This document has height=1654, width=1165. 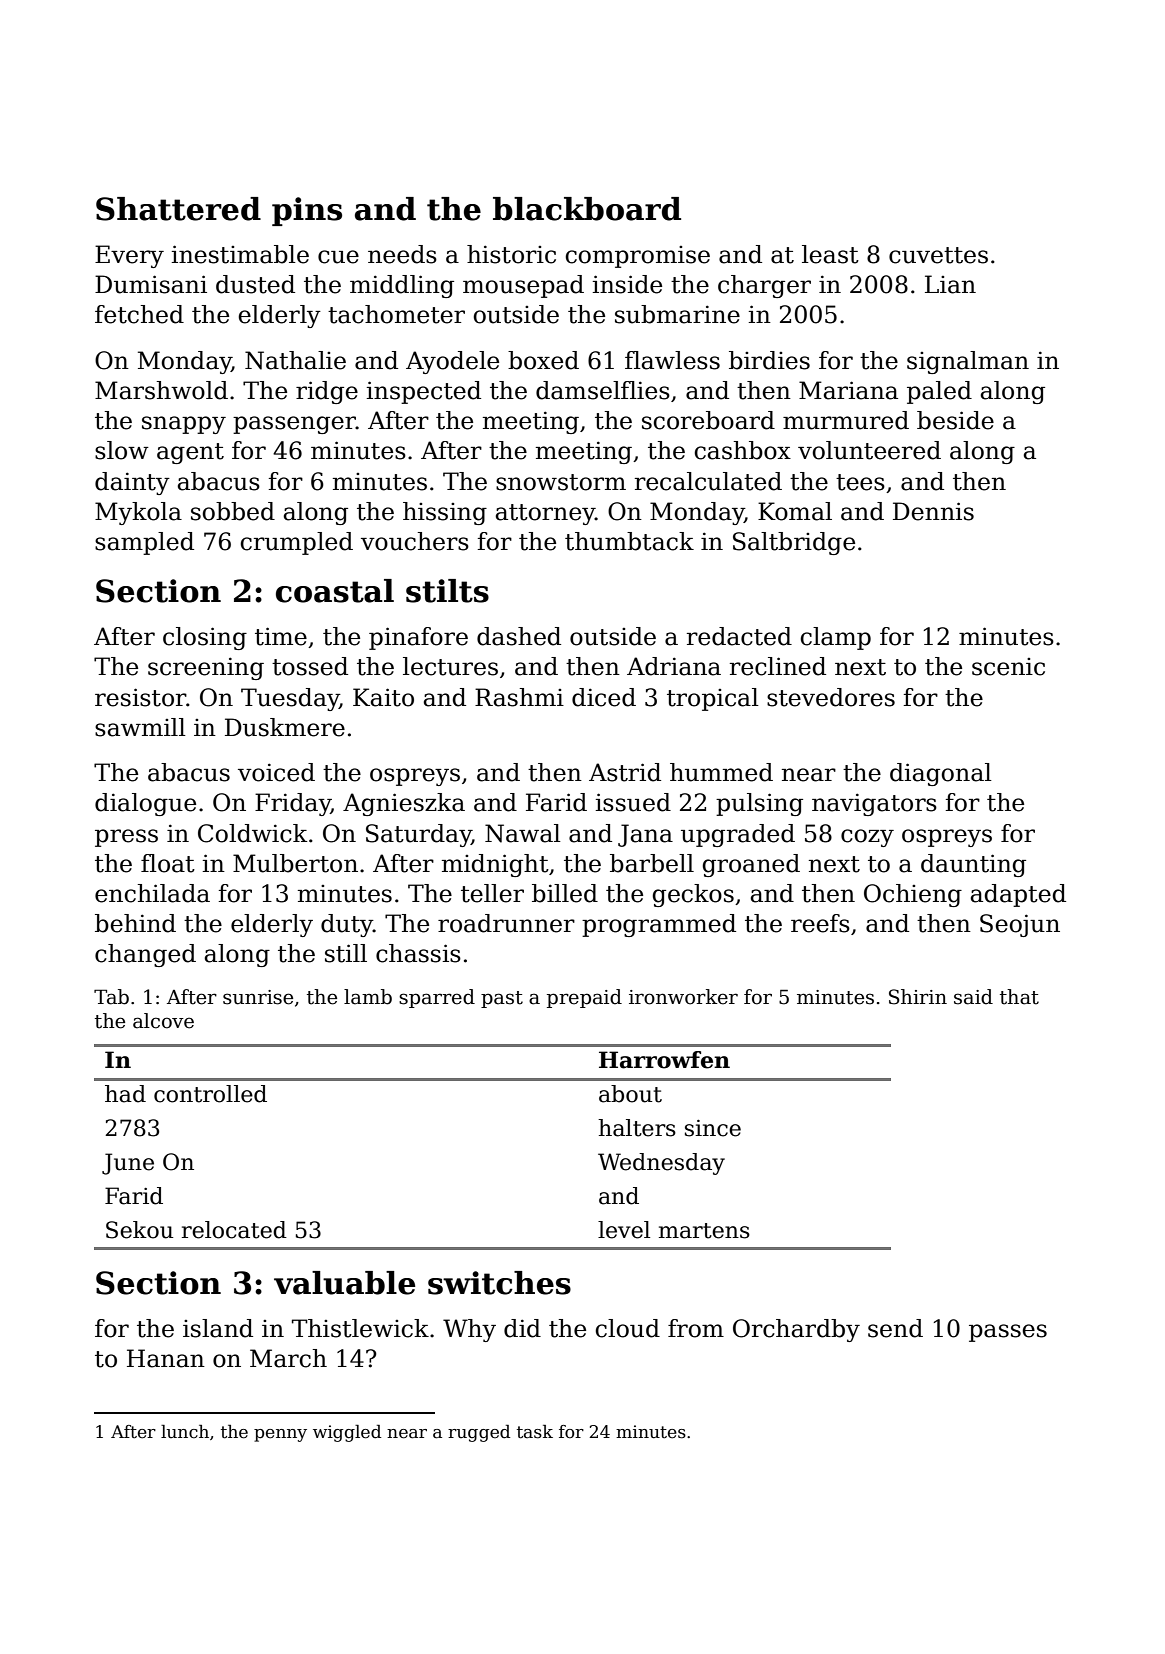 What do you see at coordinates (396, 314) in the document?
I see `tachometer` at bounding box center [396, 314].
